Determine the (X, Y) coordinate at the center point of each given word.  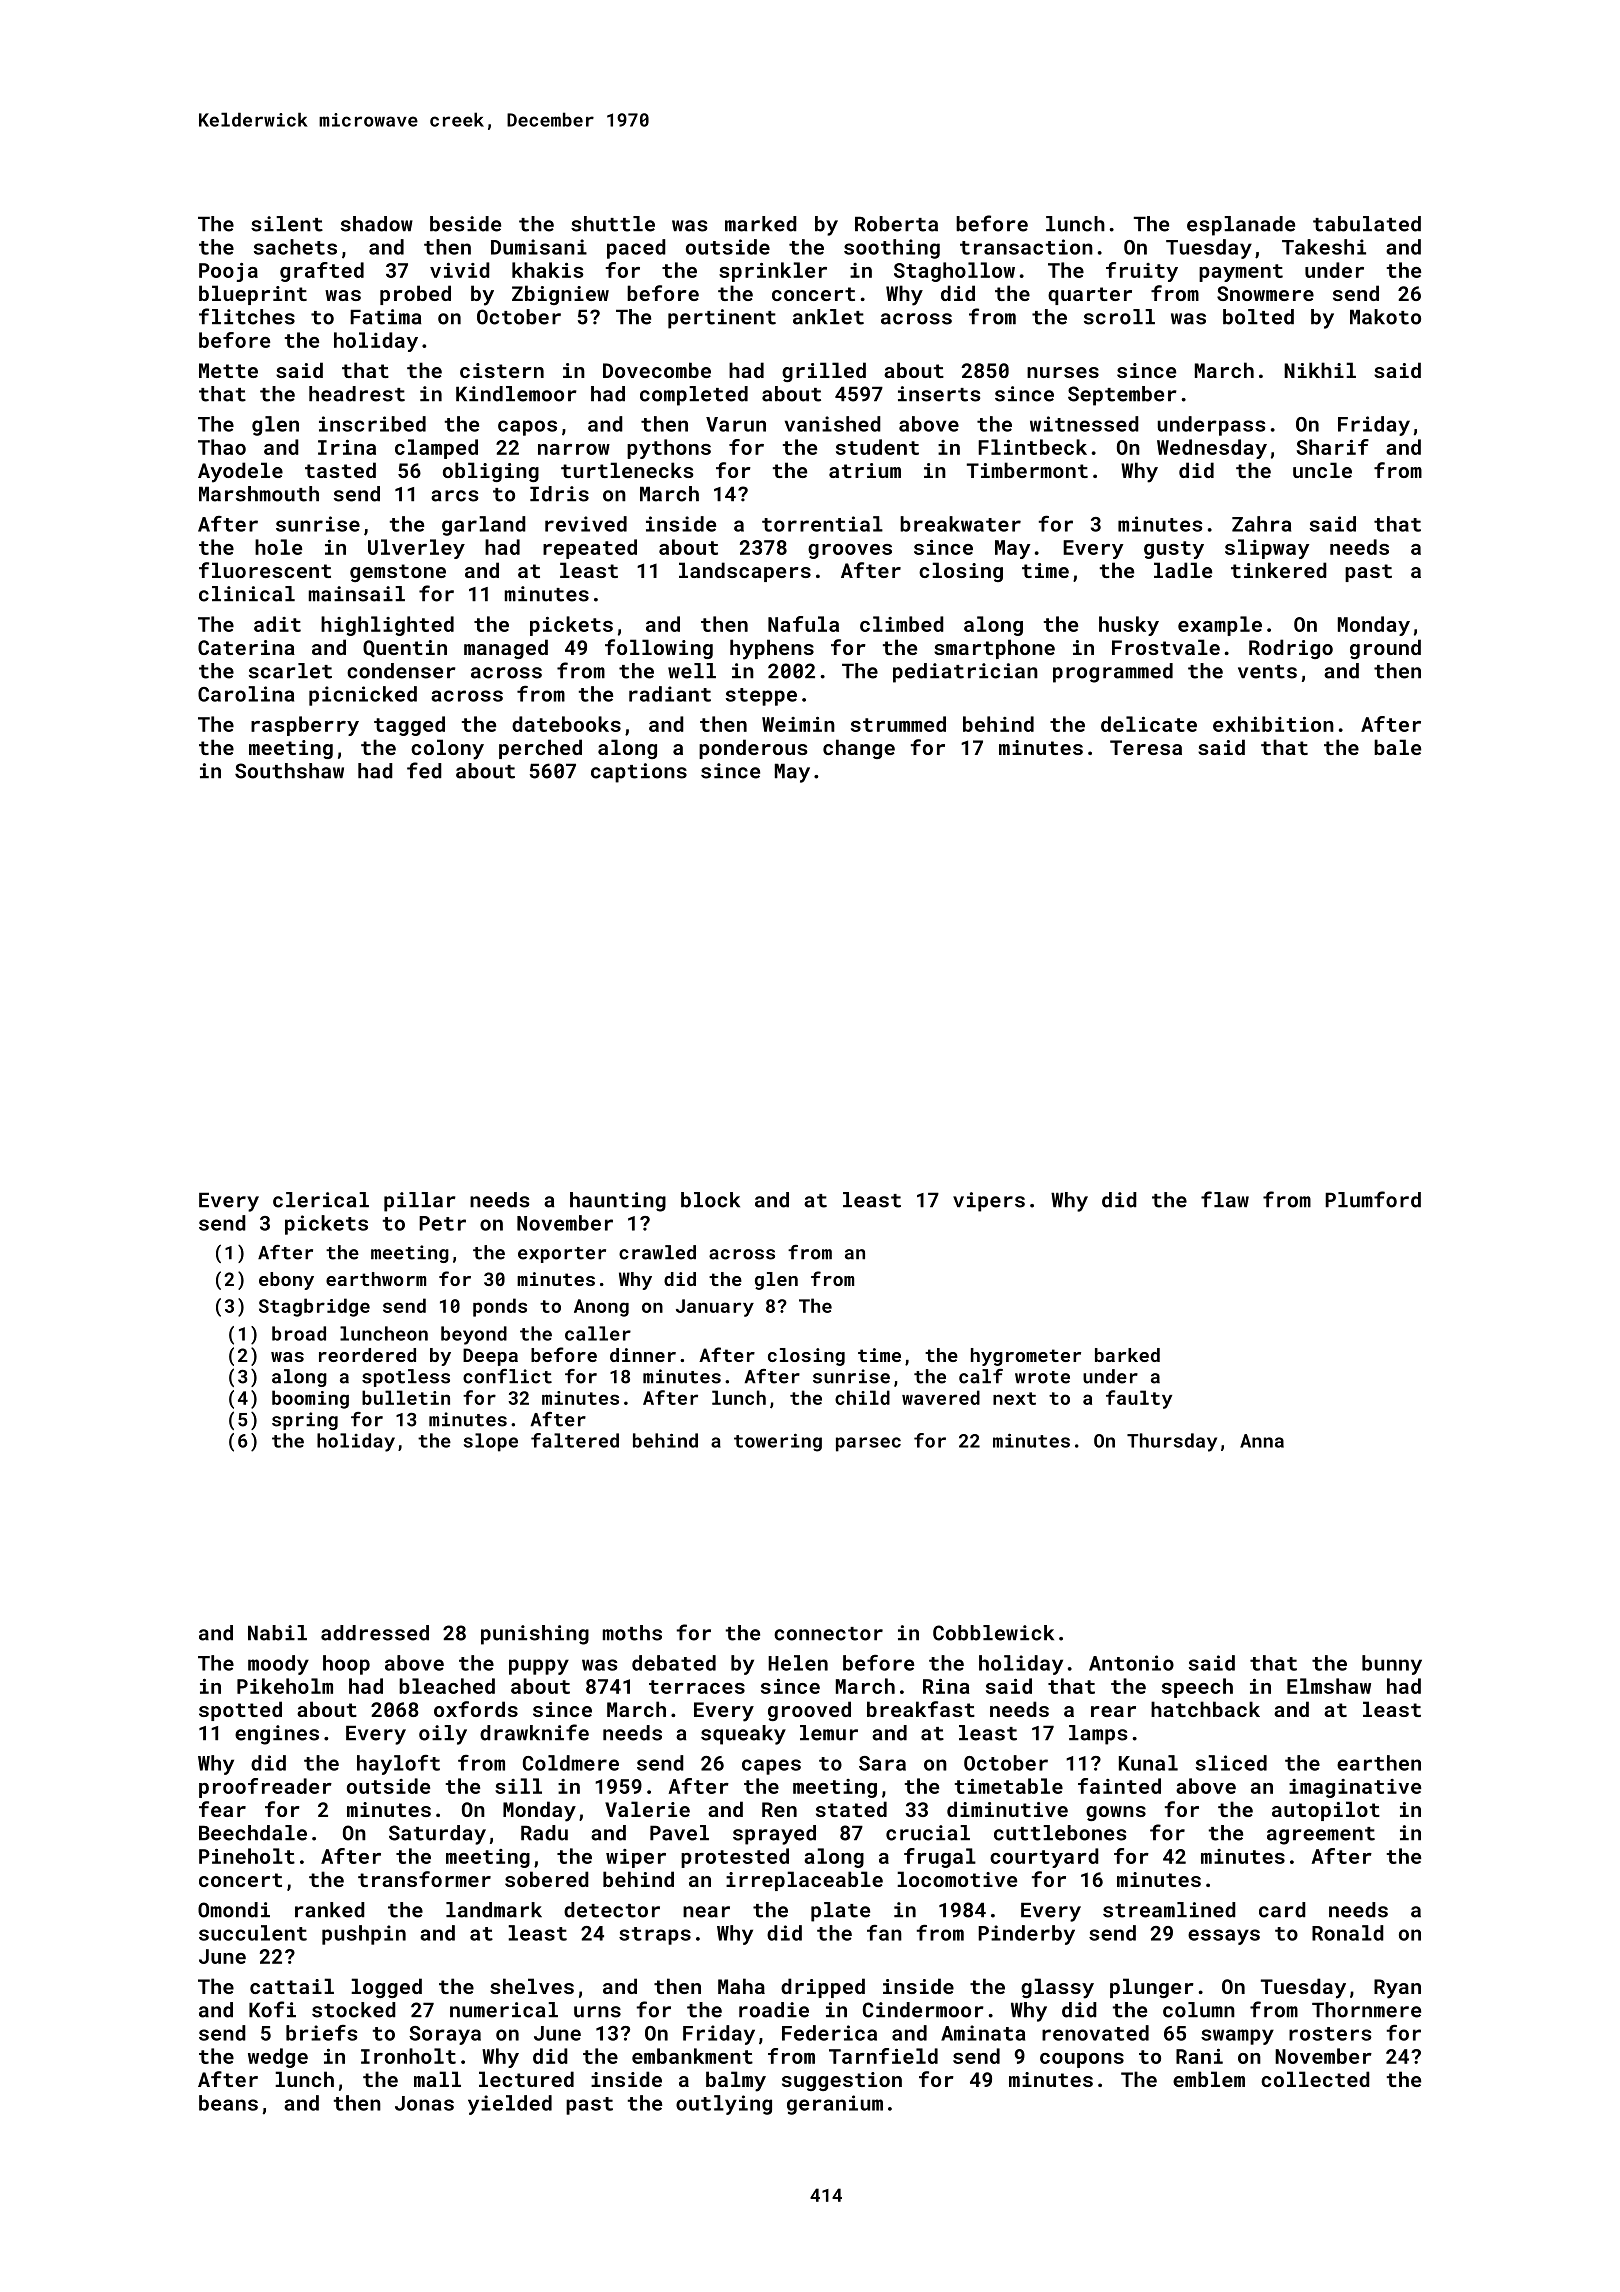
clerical (321, 1200)
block (710, 1200)
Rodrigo (1291, 649)
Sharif (1333, 447)
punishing (535, 1635)
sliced (1231, 1763)
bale (1397, 747)
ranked (330, 1910)
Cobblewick (993, 1633)
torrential (822, 524)
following (659, 649)
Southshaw (289, 771)
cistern (502, 370)
